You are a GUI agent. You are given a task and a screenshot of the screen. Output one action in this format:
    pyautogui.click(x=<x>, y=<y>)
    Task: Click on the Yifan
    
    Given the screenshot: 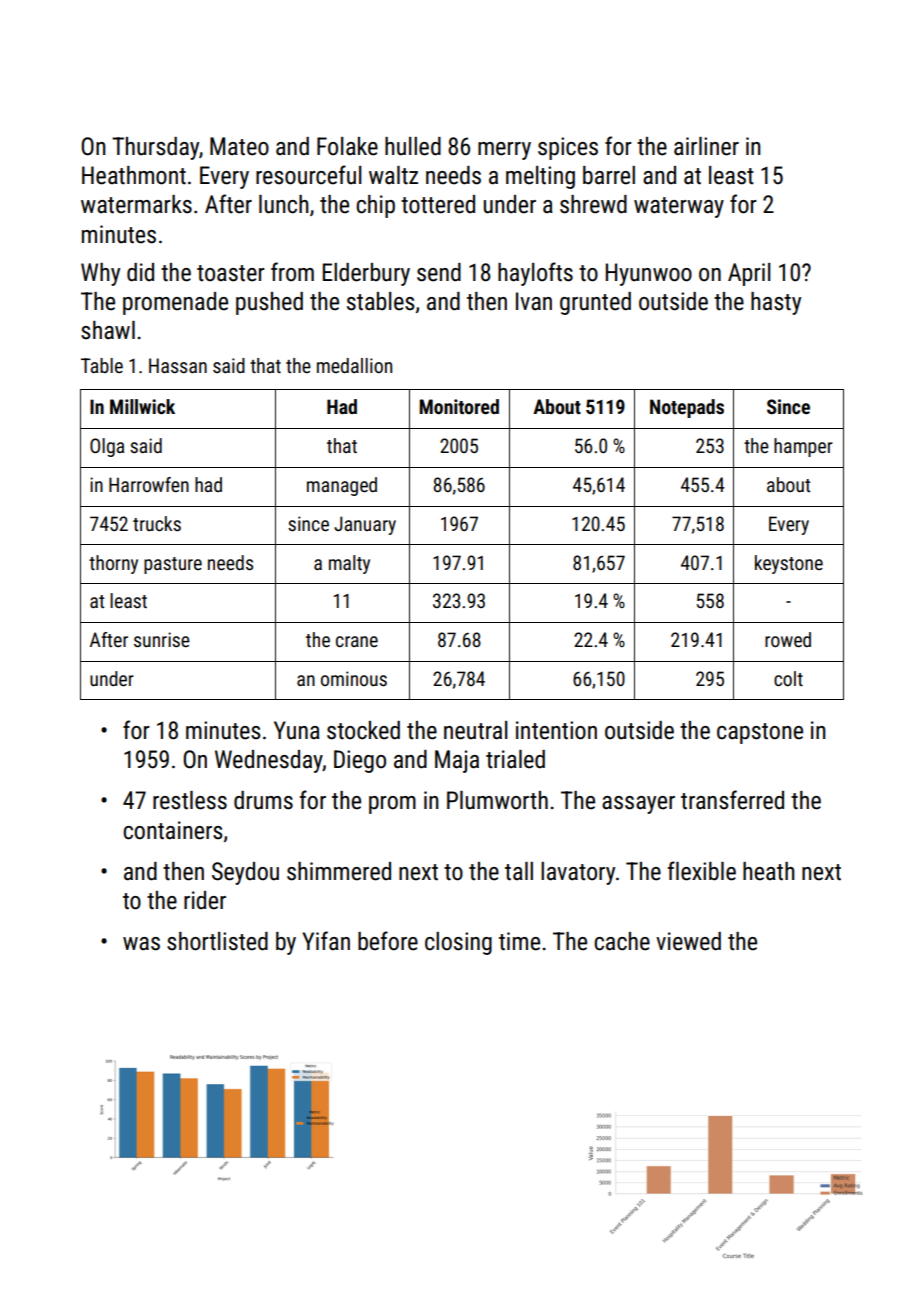 What is the action you would take?
    pyautogui.click(x=326, y=940)
